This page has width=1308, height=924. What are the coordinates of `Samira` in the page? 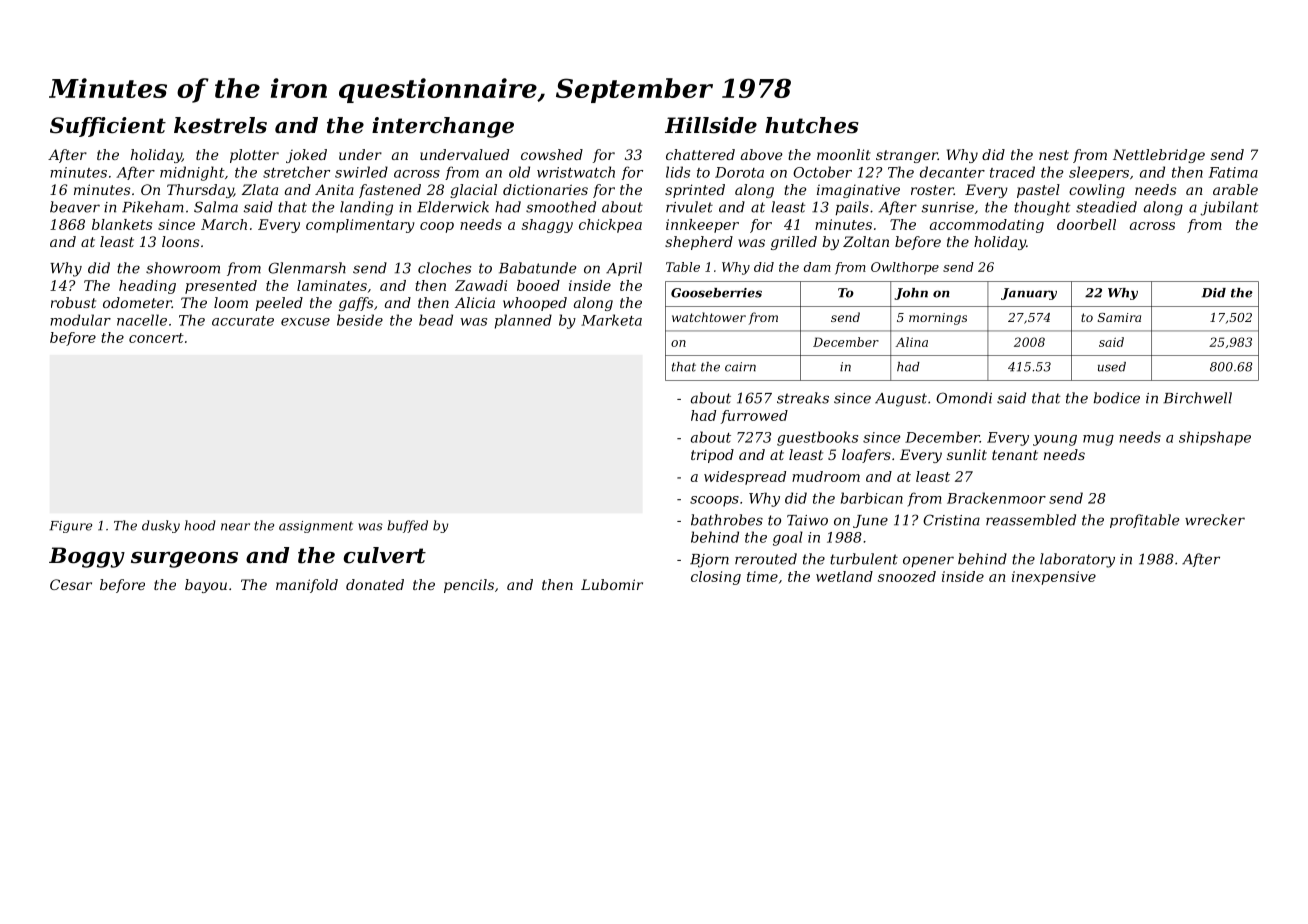 It's located at (1119, 317).
